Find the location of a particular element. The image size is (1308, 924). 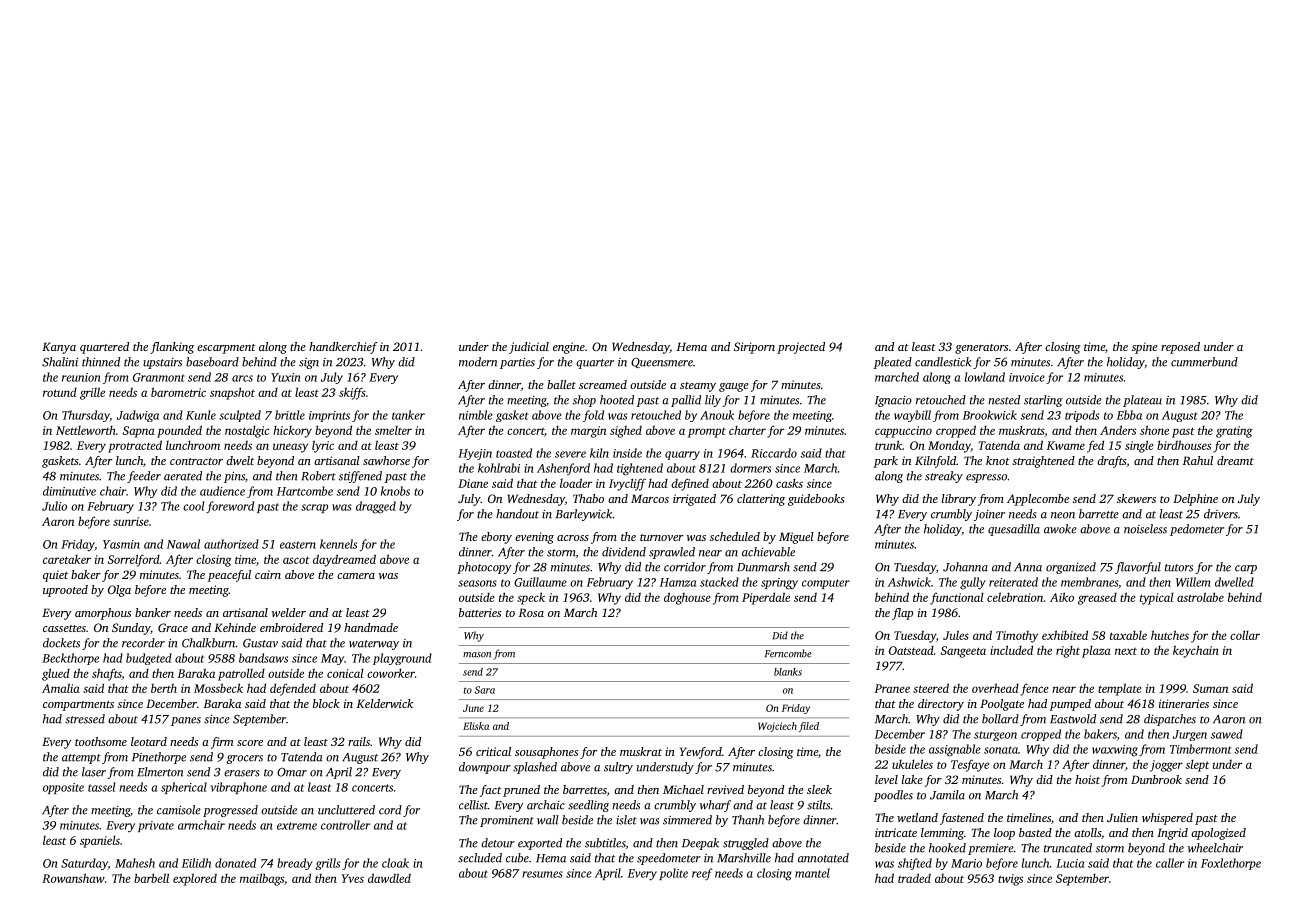

camisole is located at coordinates (179, 810).
